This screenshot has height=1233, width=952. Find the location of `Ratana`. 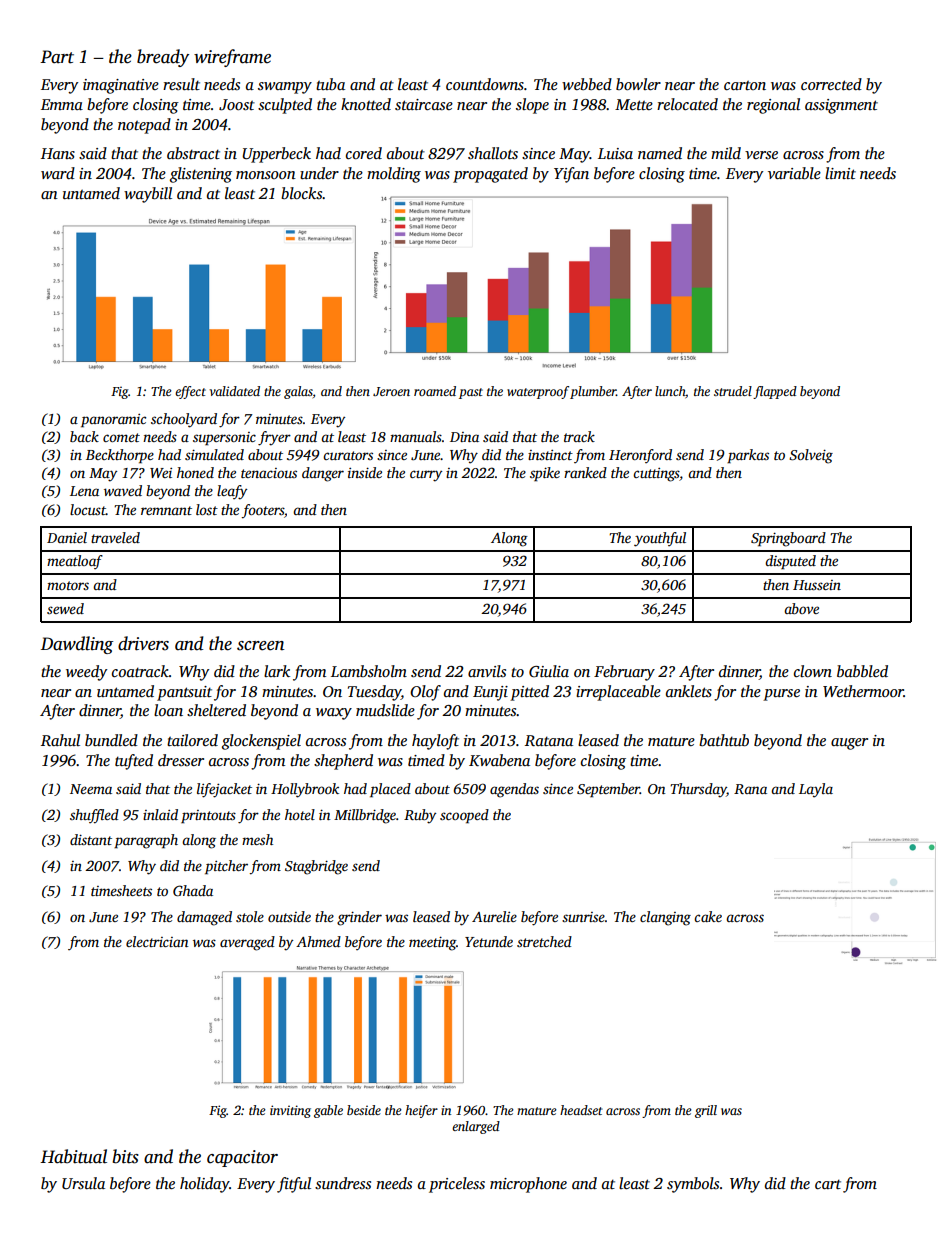

Ratana is located at coordinates (549, 740).
